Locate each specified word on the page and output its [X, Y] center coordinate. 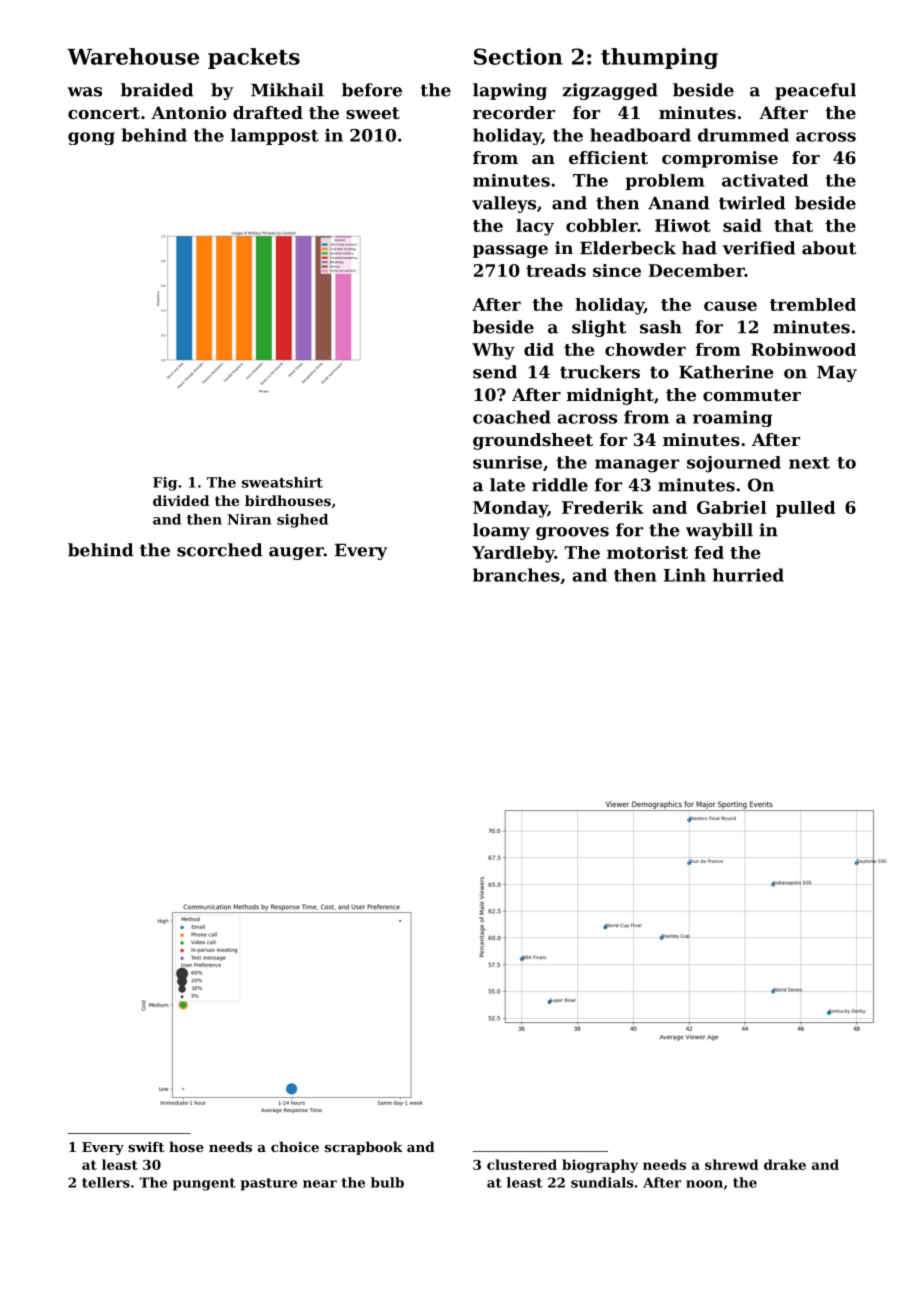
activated [765, 180]
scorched [219, 550]
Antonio [188, 112]
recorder [514, 112]
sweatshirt [282, 482]
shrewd [732, 1164]
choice [295, 1146]
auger [296, 553]
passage [510, 251]
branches [516, 575]
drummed [743, 135]
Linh [685, 575]
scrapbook [364, 1148]
